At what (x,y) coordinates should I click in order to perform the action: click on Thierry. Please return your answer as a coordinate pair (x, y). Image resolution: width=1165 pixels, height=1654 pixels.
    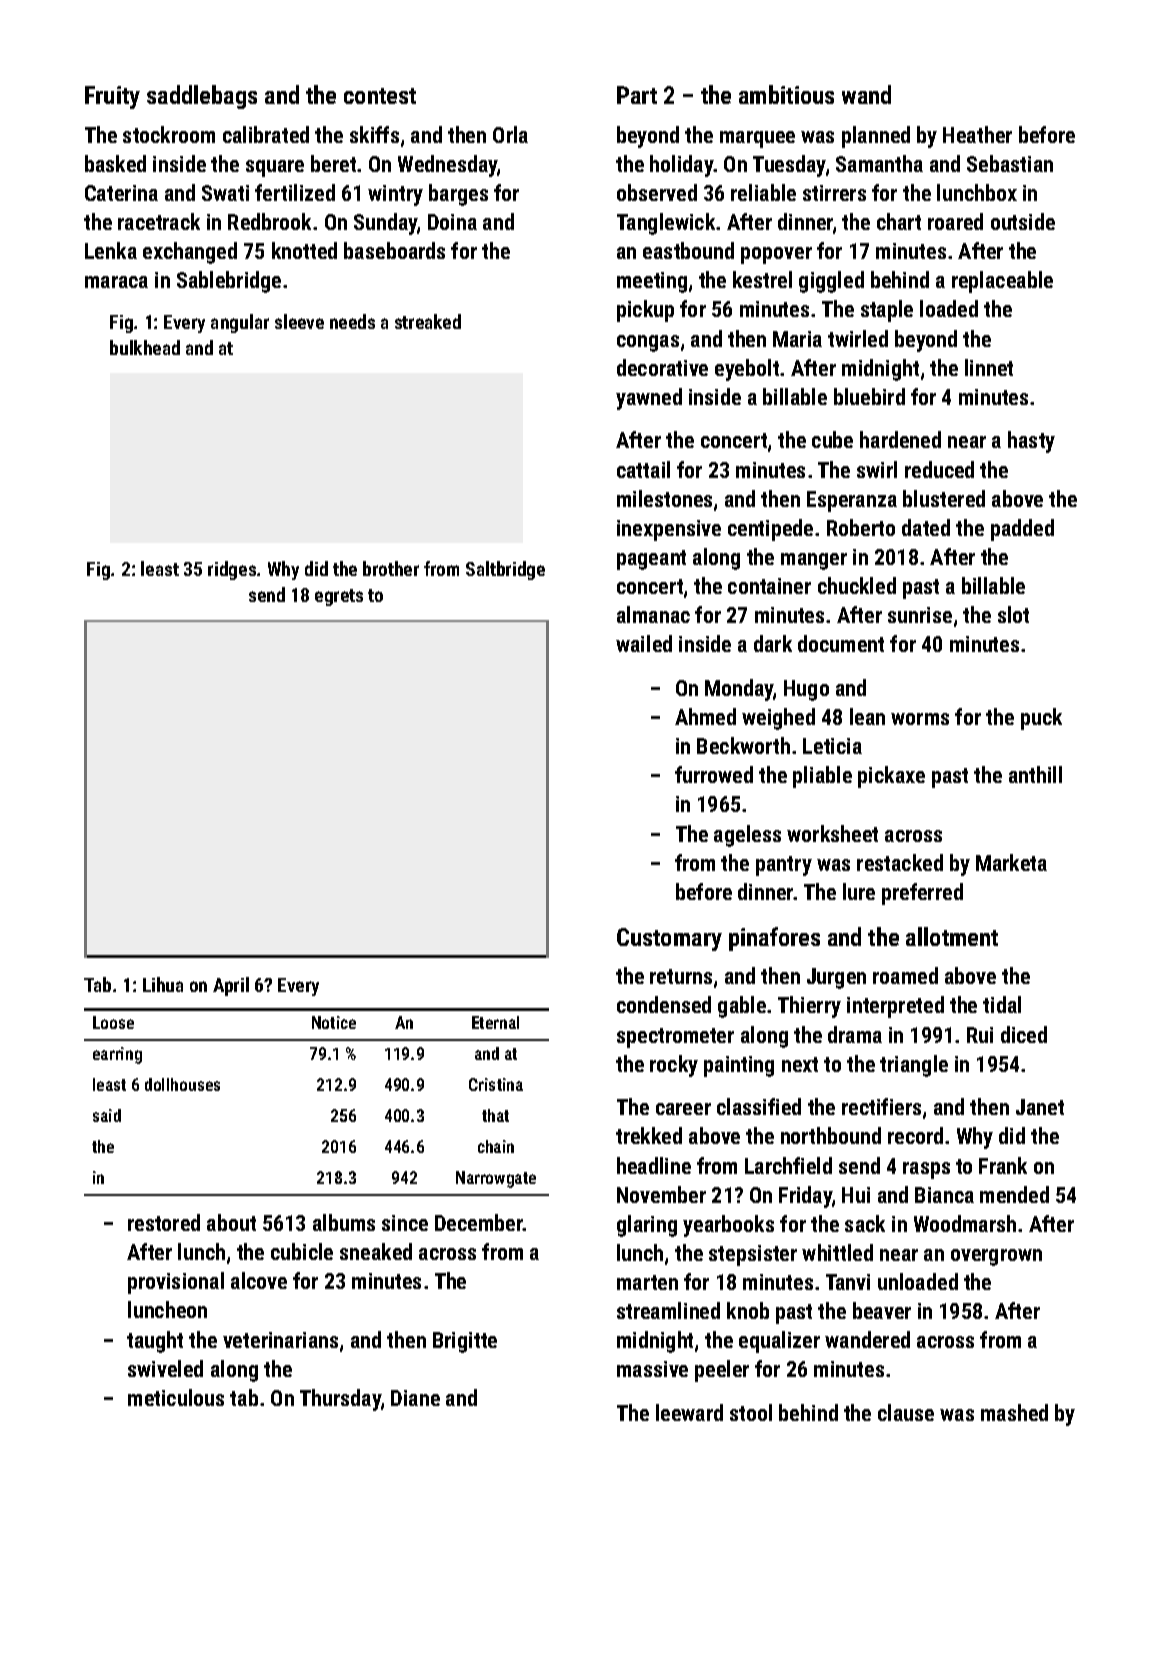
    Looking at the image, I should click on (809, 1007).
